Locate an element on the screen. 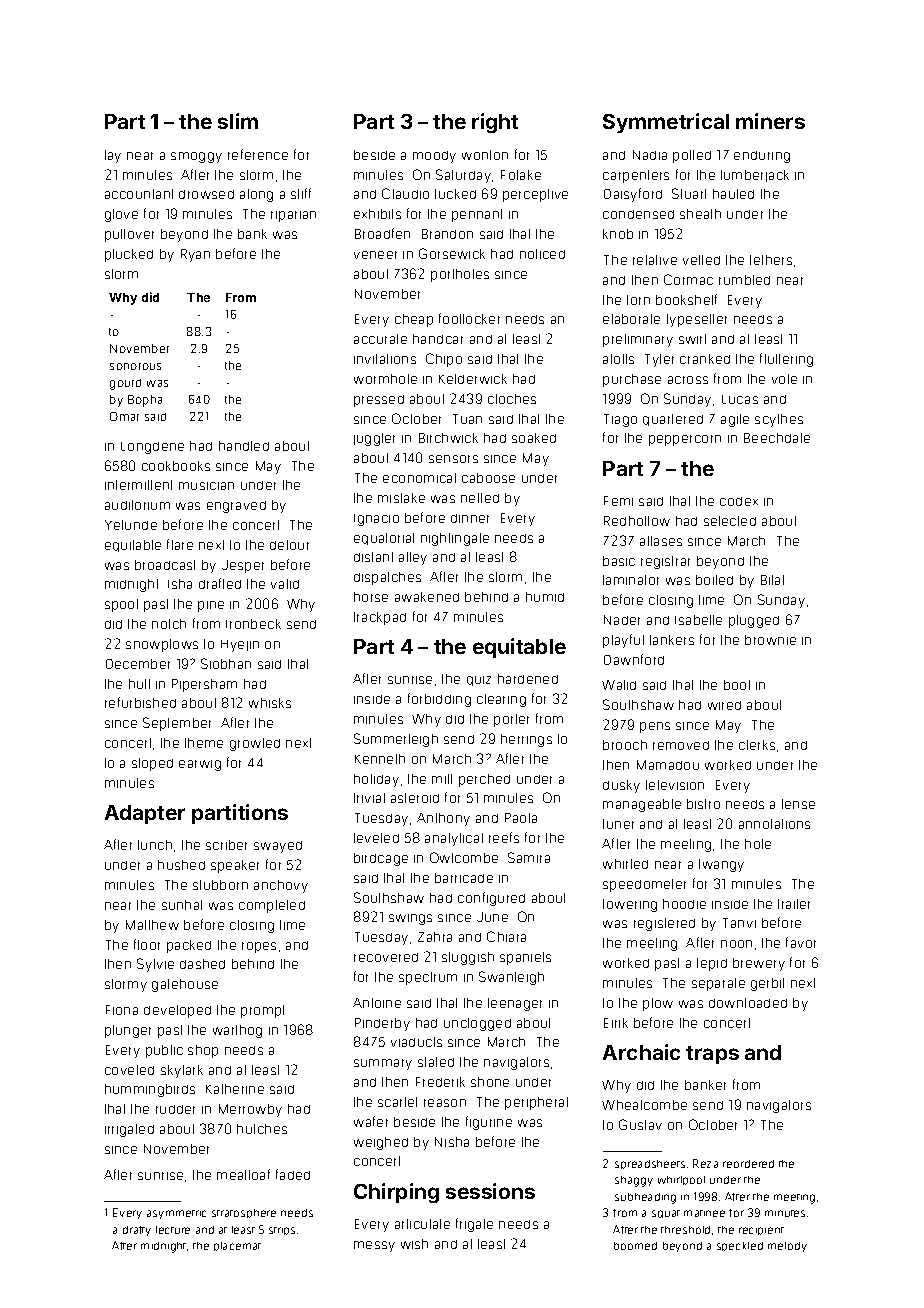 This screenshot has height=1308, width=924. smoggy is located at coordinates (196, 157).
